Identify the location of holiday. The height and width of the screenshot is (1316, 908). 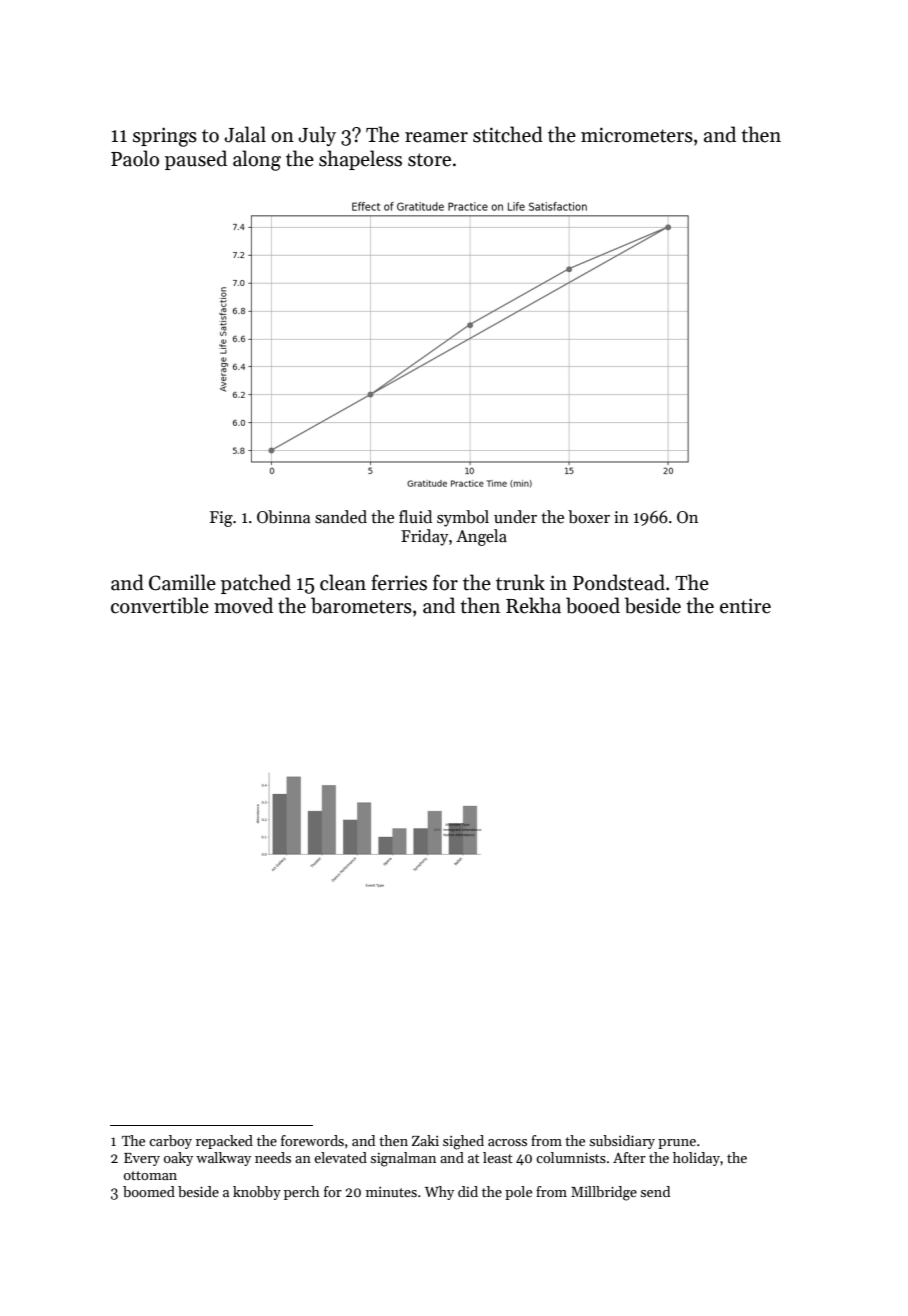
(696, 1159).
